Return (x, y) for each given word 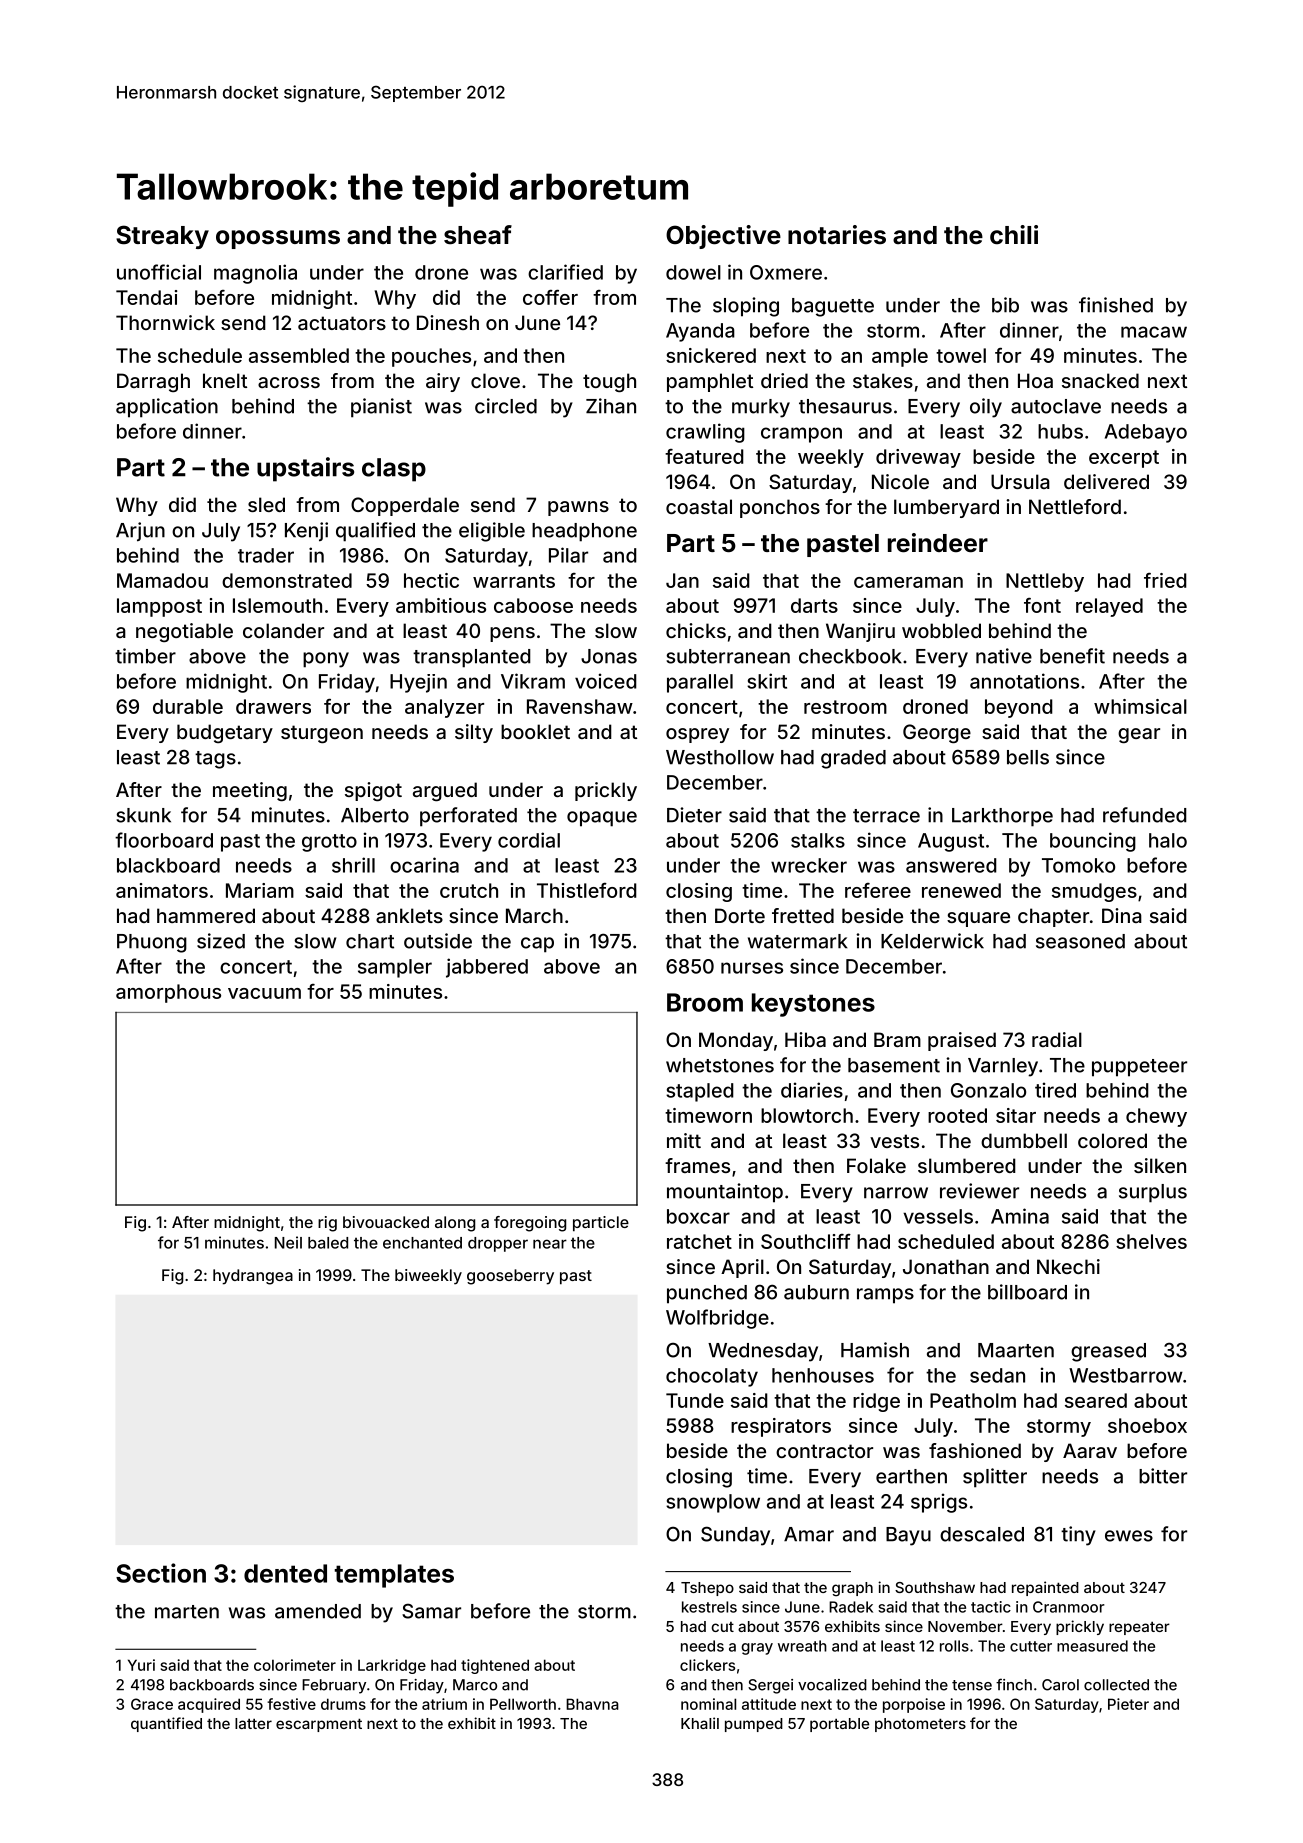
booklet (535, 731)
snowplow (713, 1503)
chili (1014, 234)
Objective (723, 237)
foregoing (530, 1224)
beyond (1019, 708)
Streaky (162, 237)
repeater (1139, 1628)
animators (162, 890)
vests (894, 1141)
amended (318, 1611)
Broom (705, 1002)
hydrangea (253, 1277)
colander (283, 630)
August (951, 842)
